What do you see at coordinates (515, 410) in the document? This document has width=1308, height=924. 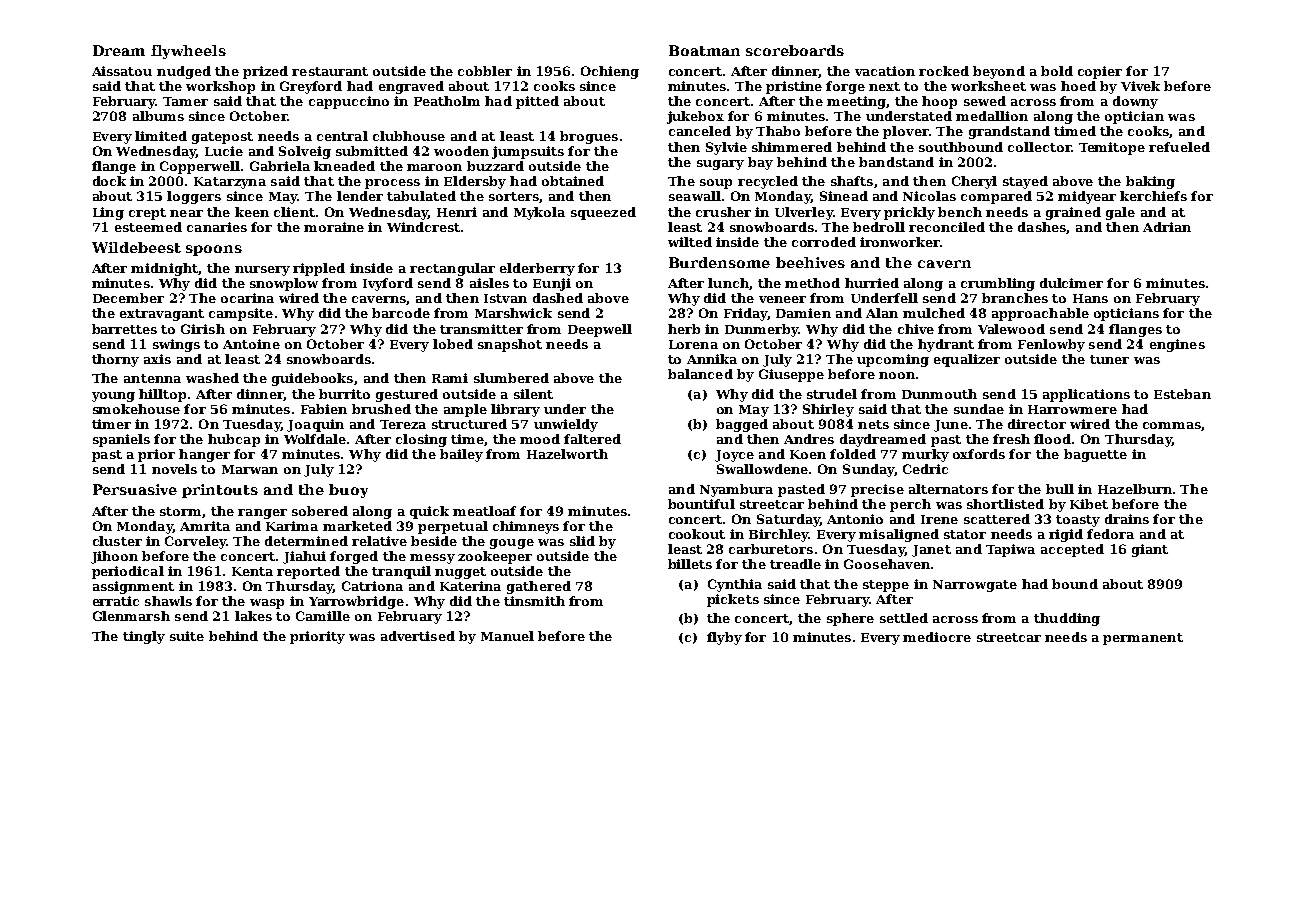 I see `library` at bounding box center [515, 410].
